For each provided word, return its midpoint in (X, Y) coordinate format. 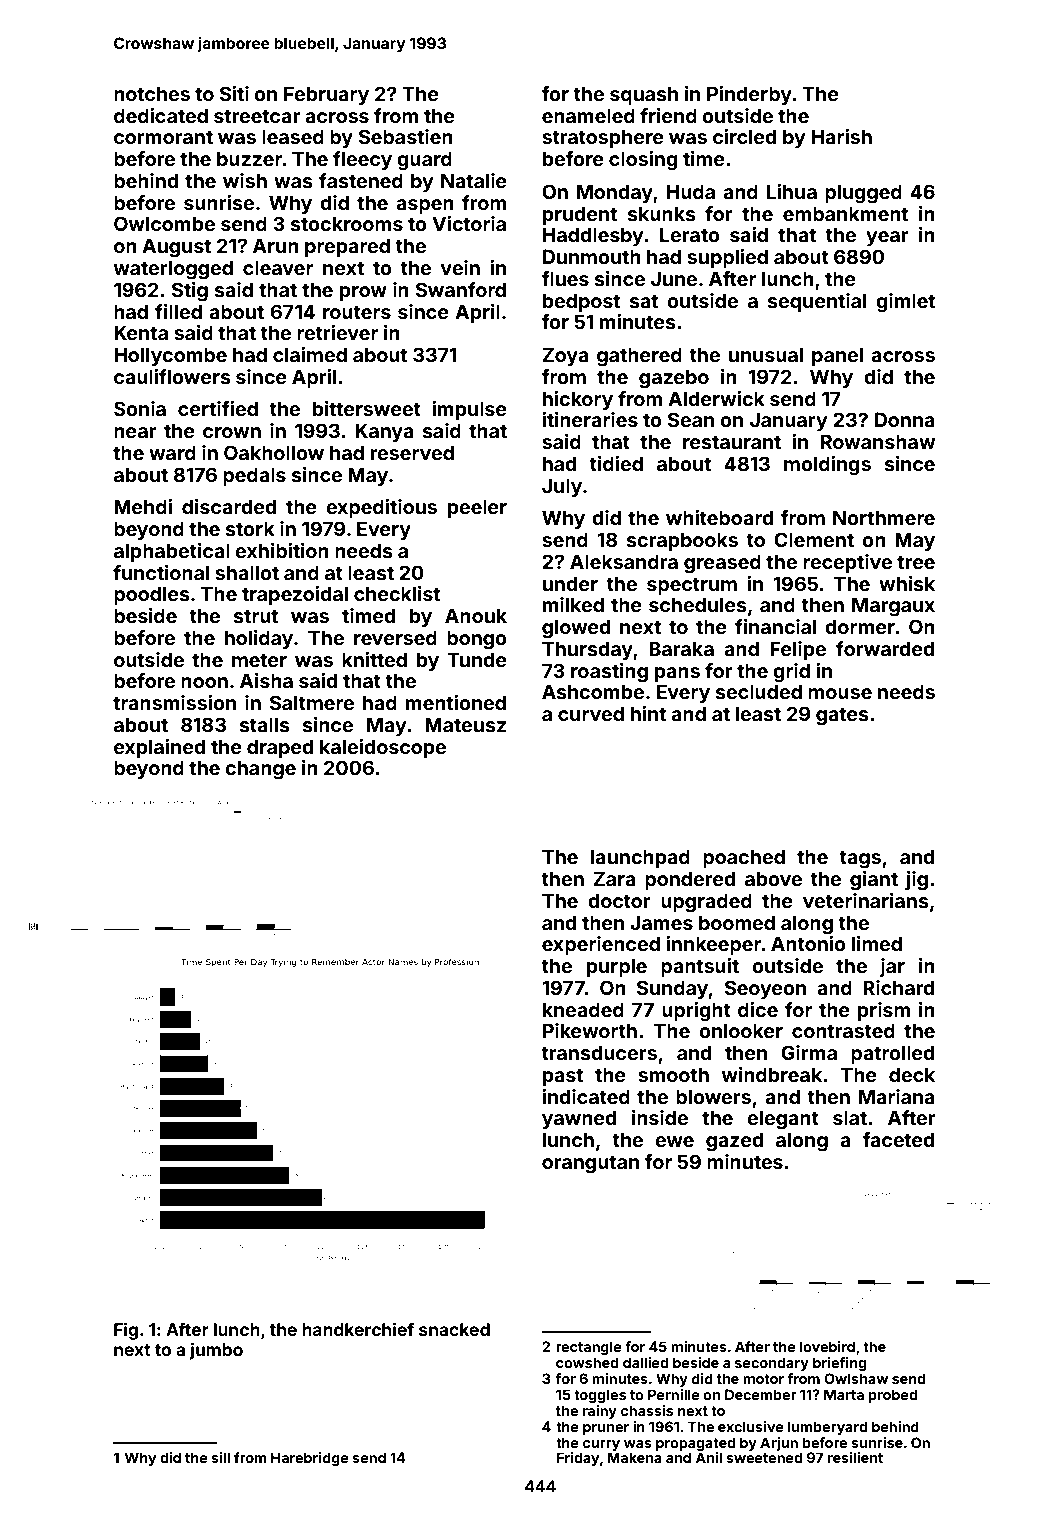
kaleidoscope (383, 748)
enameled (588, 115)
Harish (841, 136)
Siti (234, 93)
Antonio (808, 943)
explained (159, 748)
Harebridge (310, 1459)
